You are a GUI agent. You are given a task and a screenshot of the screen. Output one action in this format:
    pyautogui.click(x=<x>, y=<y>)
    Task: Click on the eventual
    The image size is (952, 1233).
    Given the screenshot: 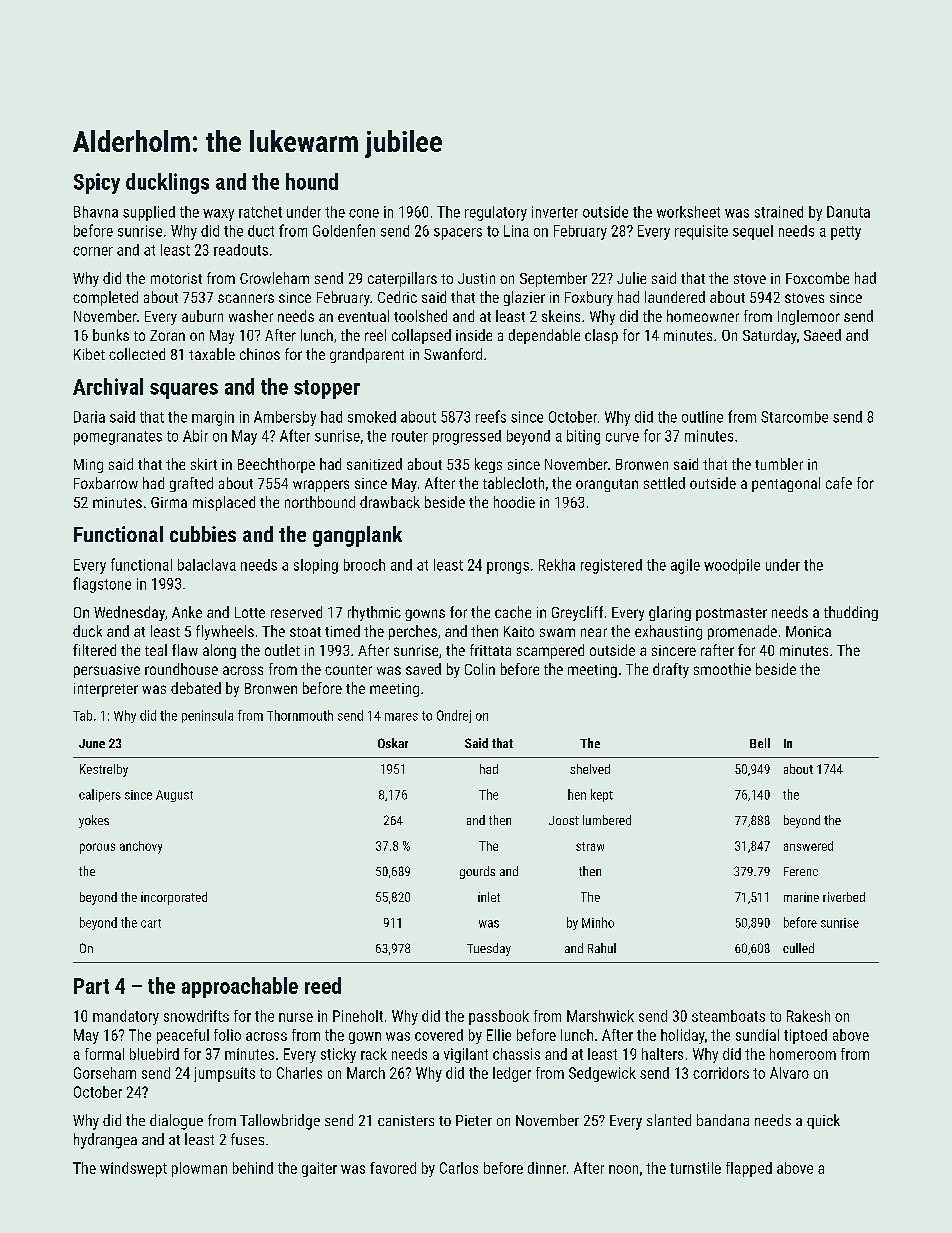 What is the action you would take?
    pyautogui.click(x=363, y=316)
